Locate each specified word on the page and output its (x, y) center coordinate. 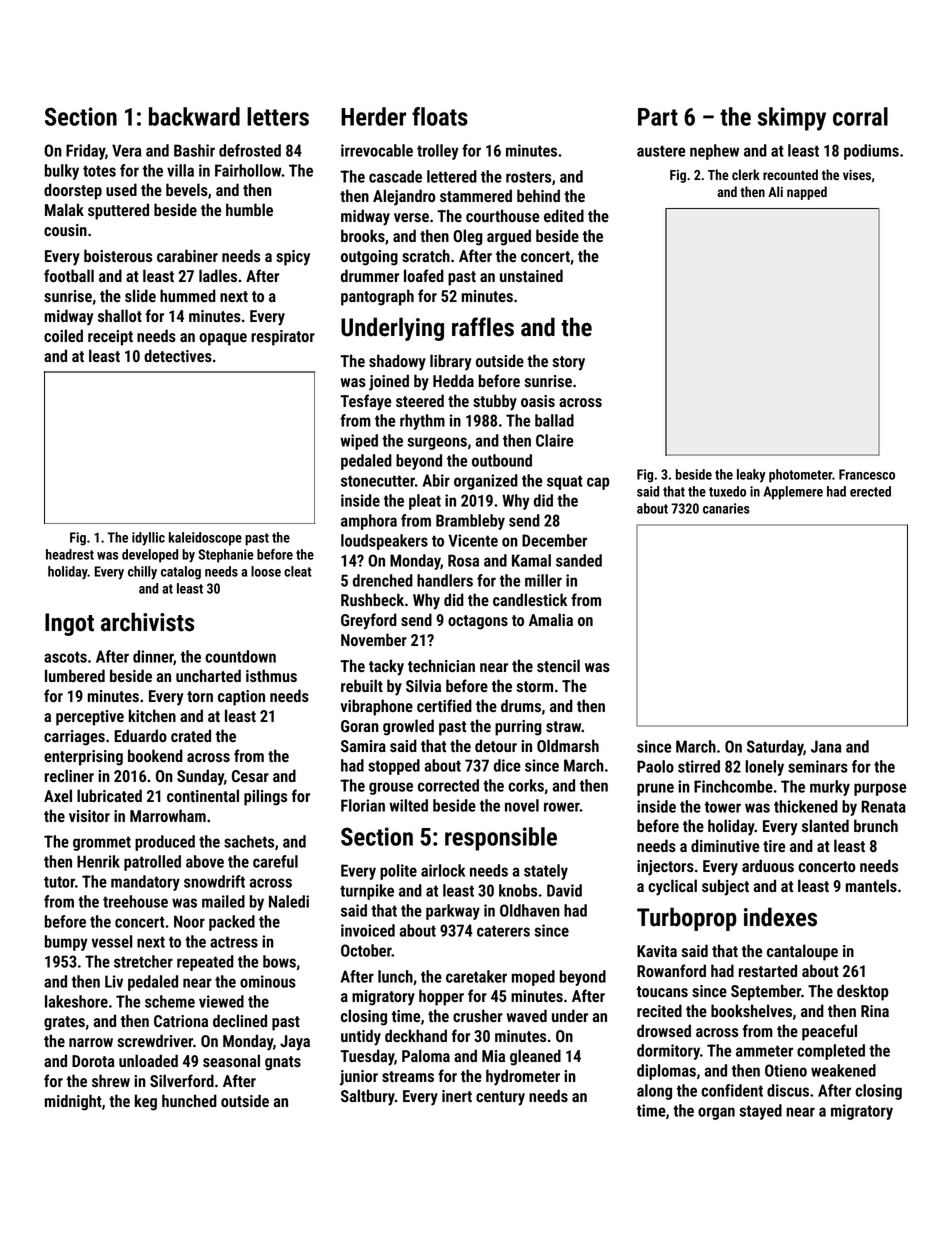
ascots (65, 657)
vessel (111, 941)
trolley (438, 152)
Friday (85, 152)
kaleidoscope (205, 539)
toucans (662, 991)
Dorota (93, 1061)
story (569, 363)
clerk (746, 174)
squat (565, 482)
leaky (751, 476)
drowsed (664, 1030)
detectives (178, 355)
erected (870, 491)
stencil (558, 665)
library (451, 362)
